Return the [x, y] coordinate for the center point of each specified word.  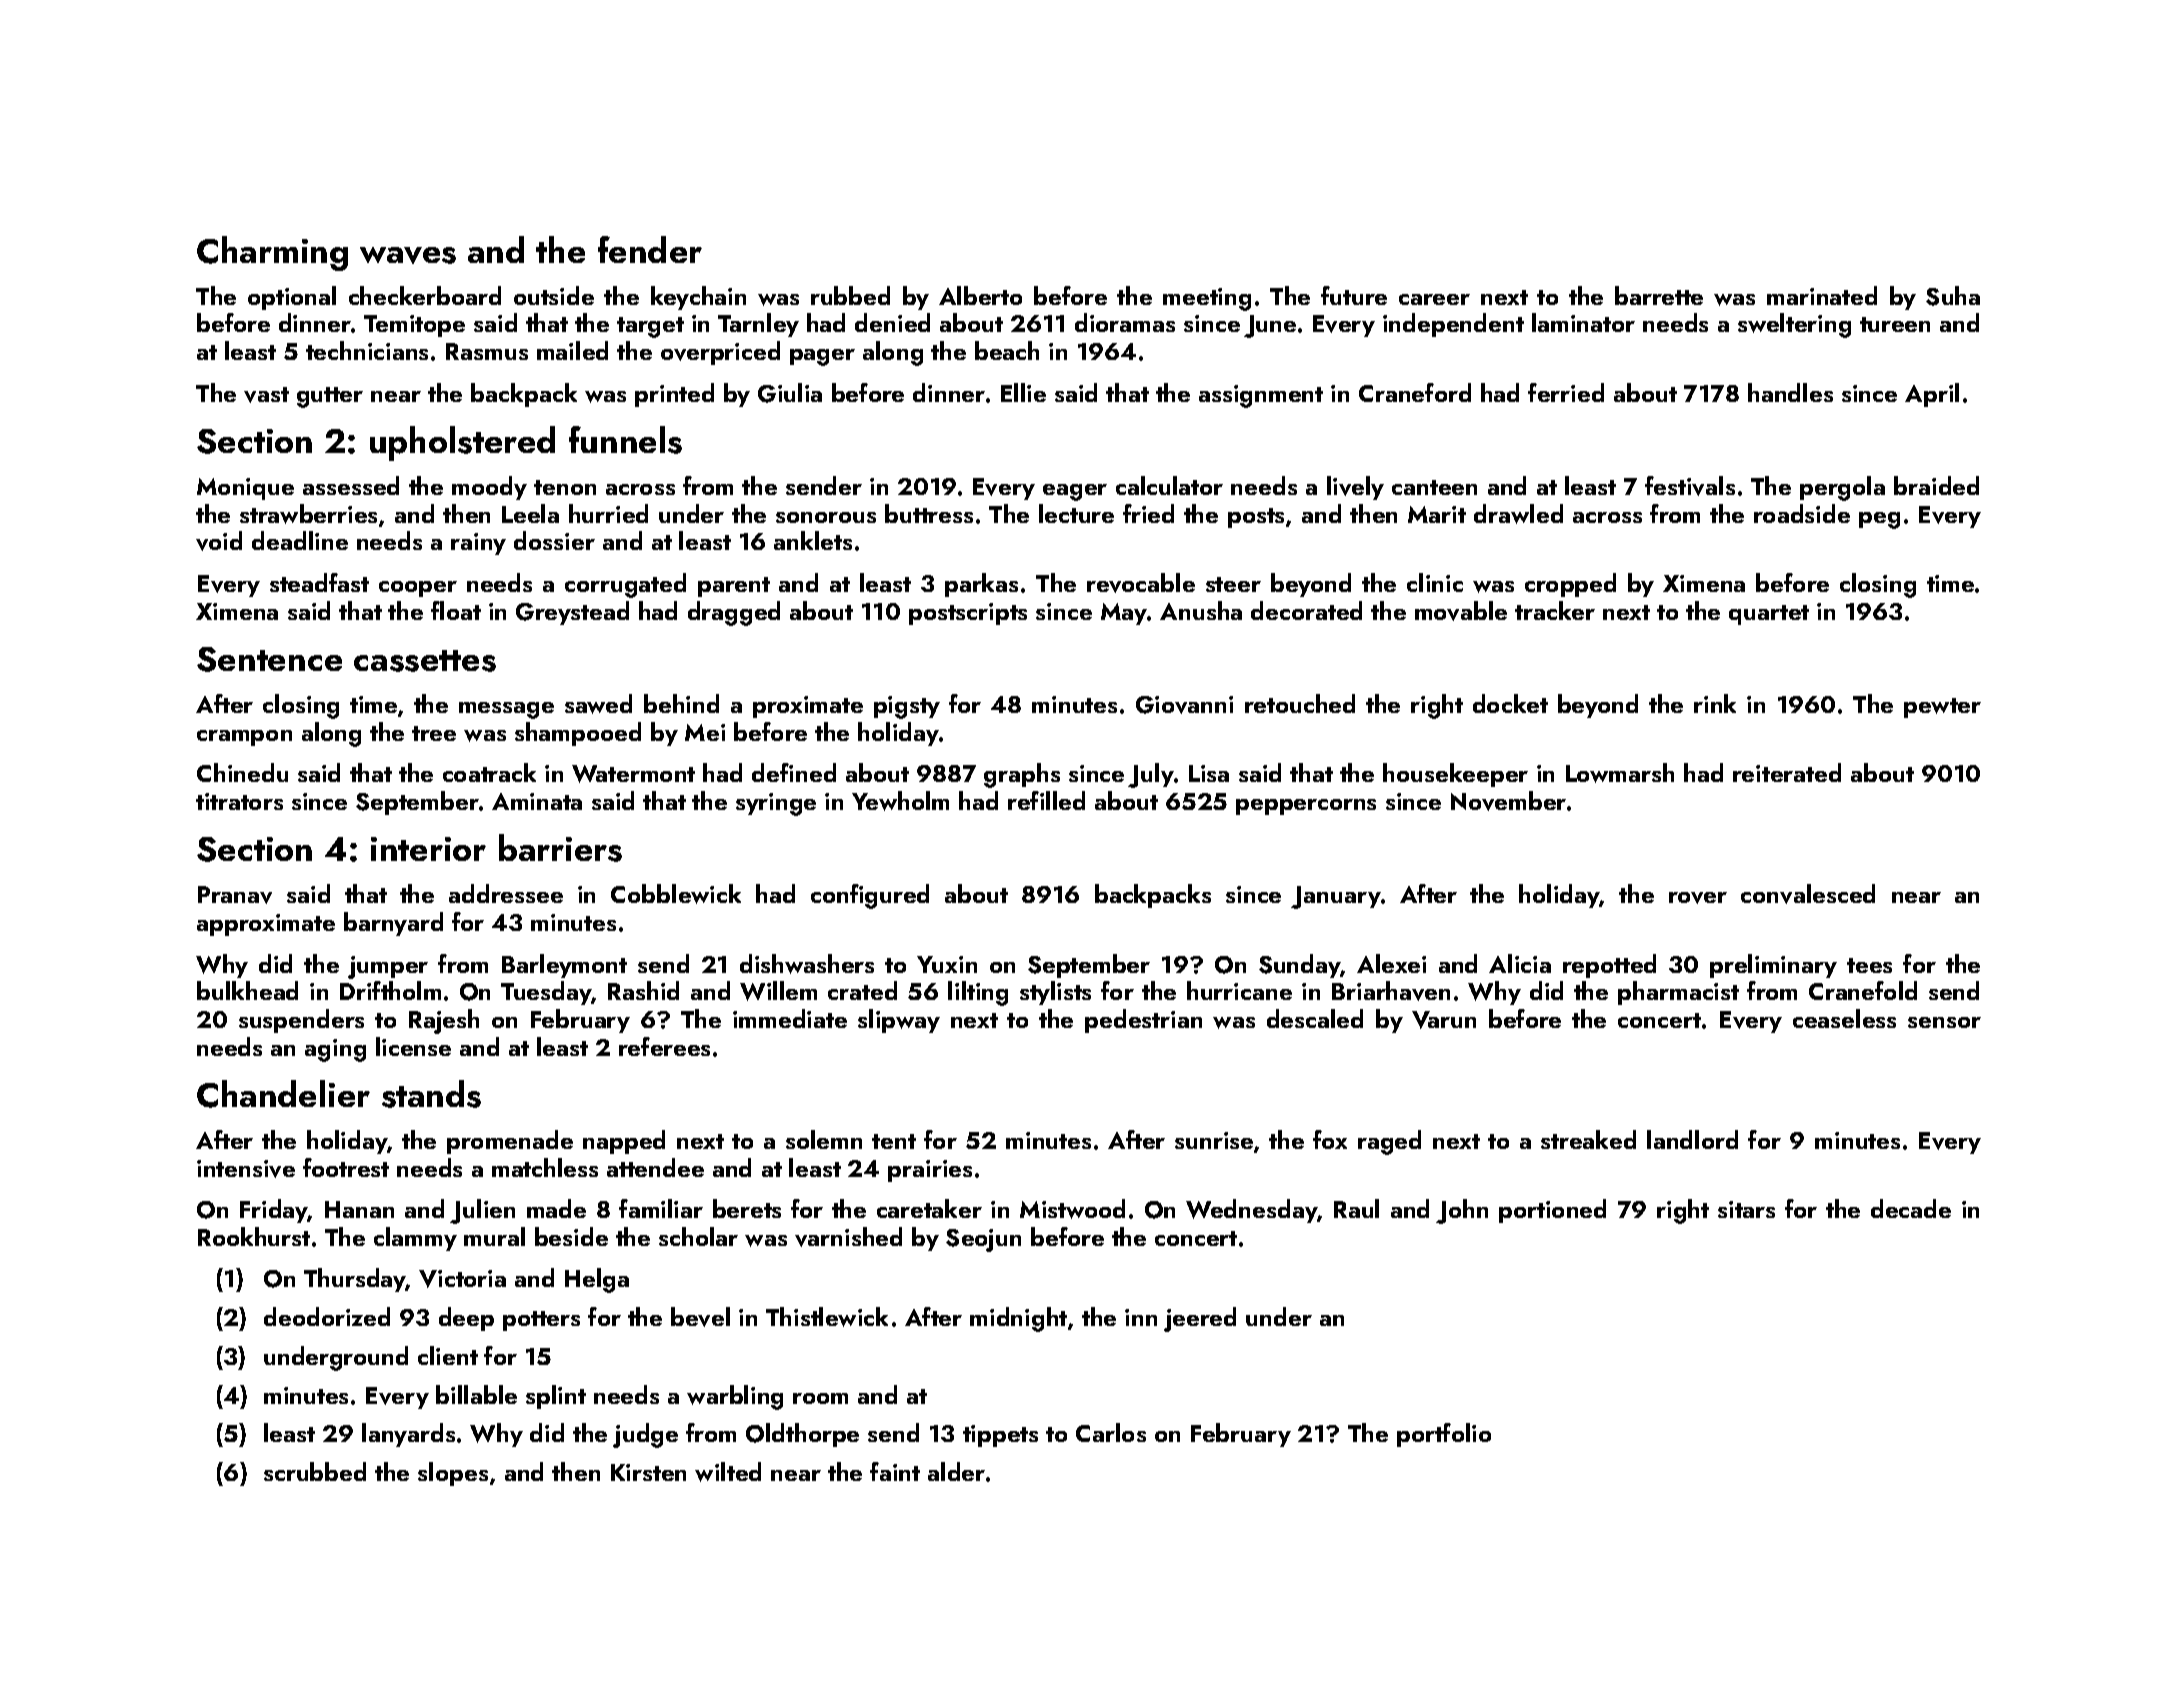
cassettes [425, 661]
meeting [1207, 299]
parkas [981, 585]
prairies [930, 1171]
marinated [1822, 295]
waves [408, 255]
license [413, 1046]
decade [1911, 1208]
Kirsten [648, 1472]
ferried [1566, 392]
